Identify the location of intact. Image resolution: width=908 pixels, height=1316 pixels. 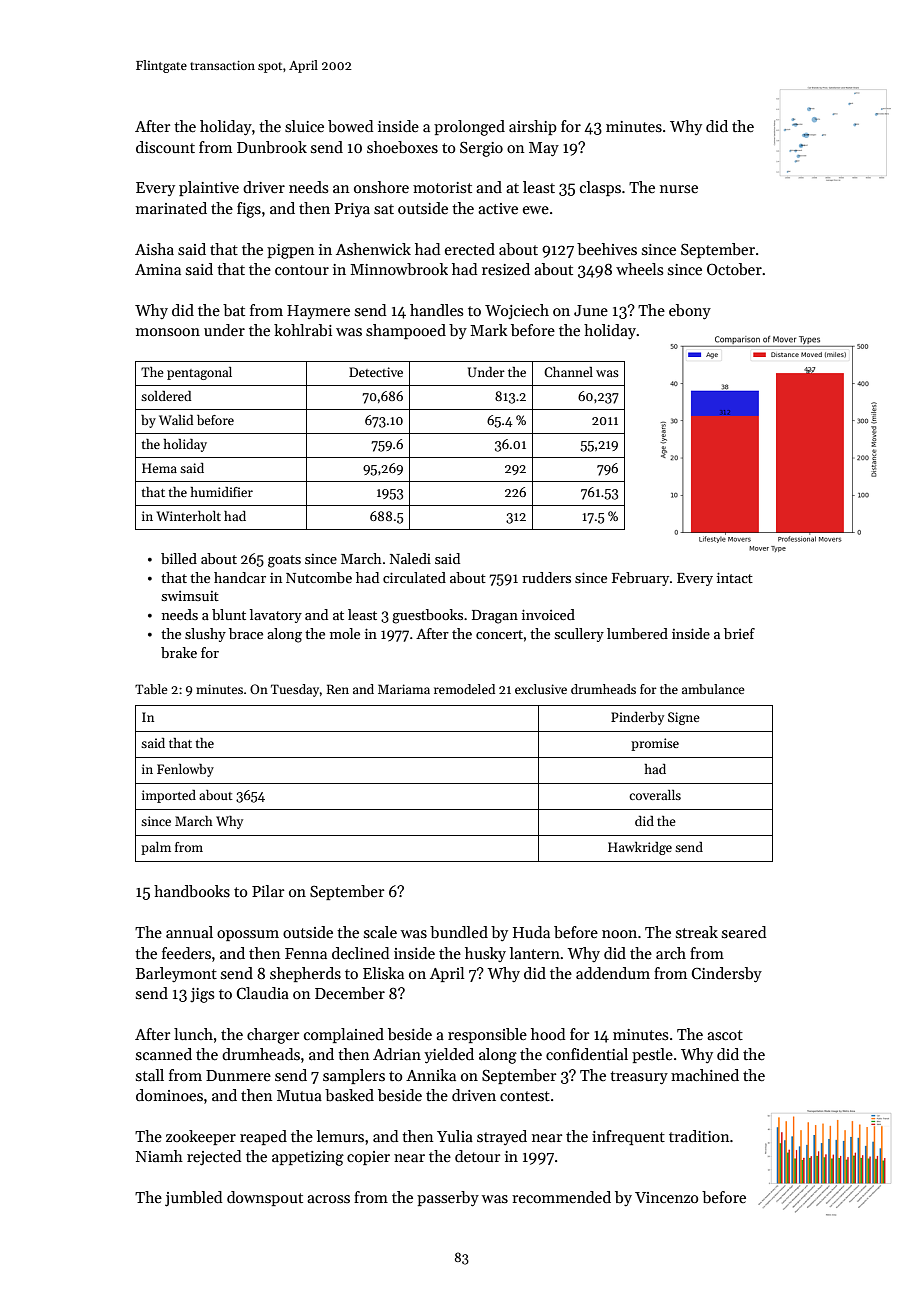
(735, 577).
